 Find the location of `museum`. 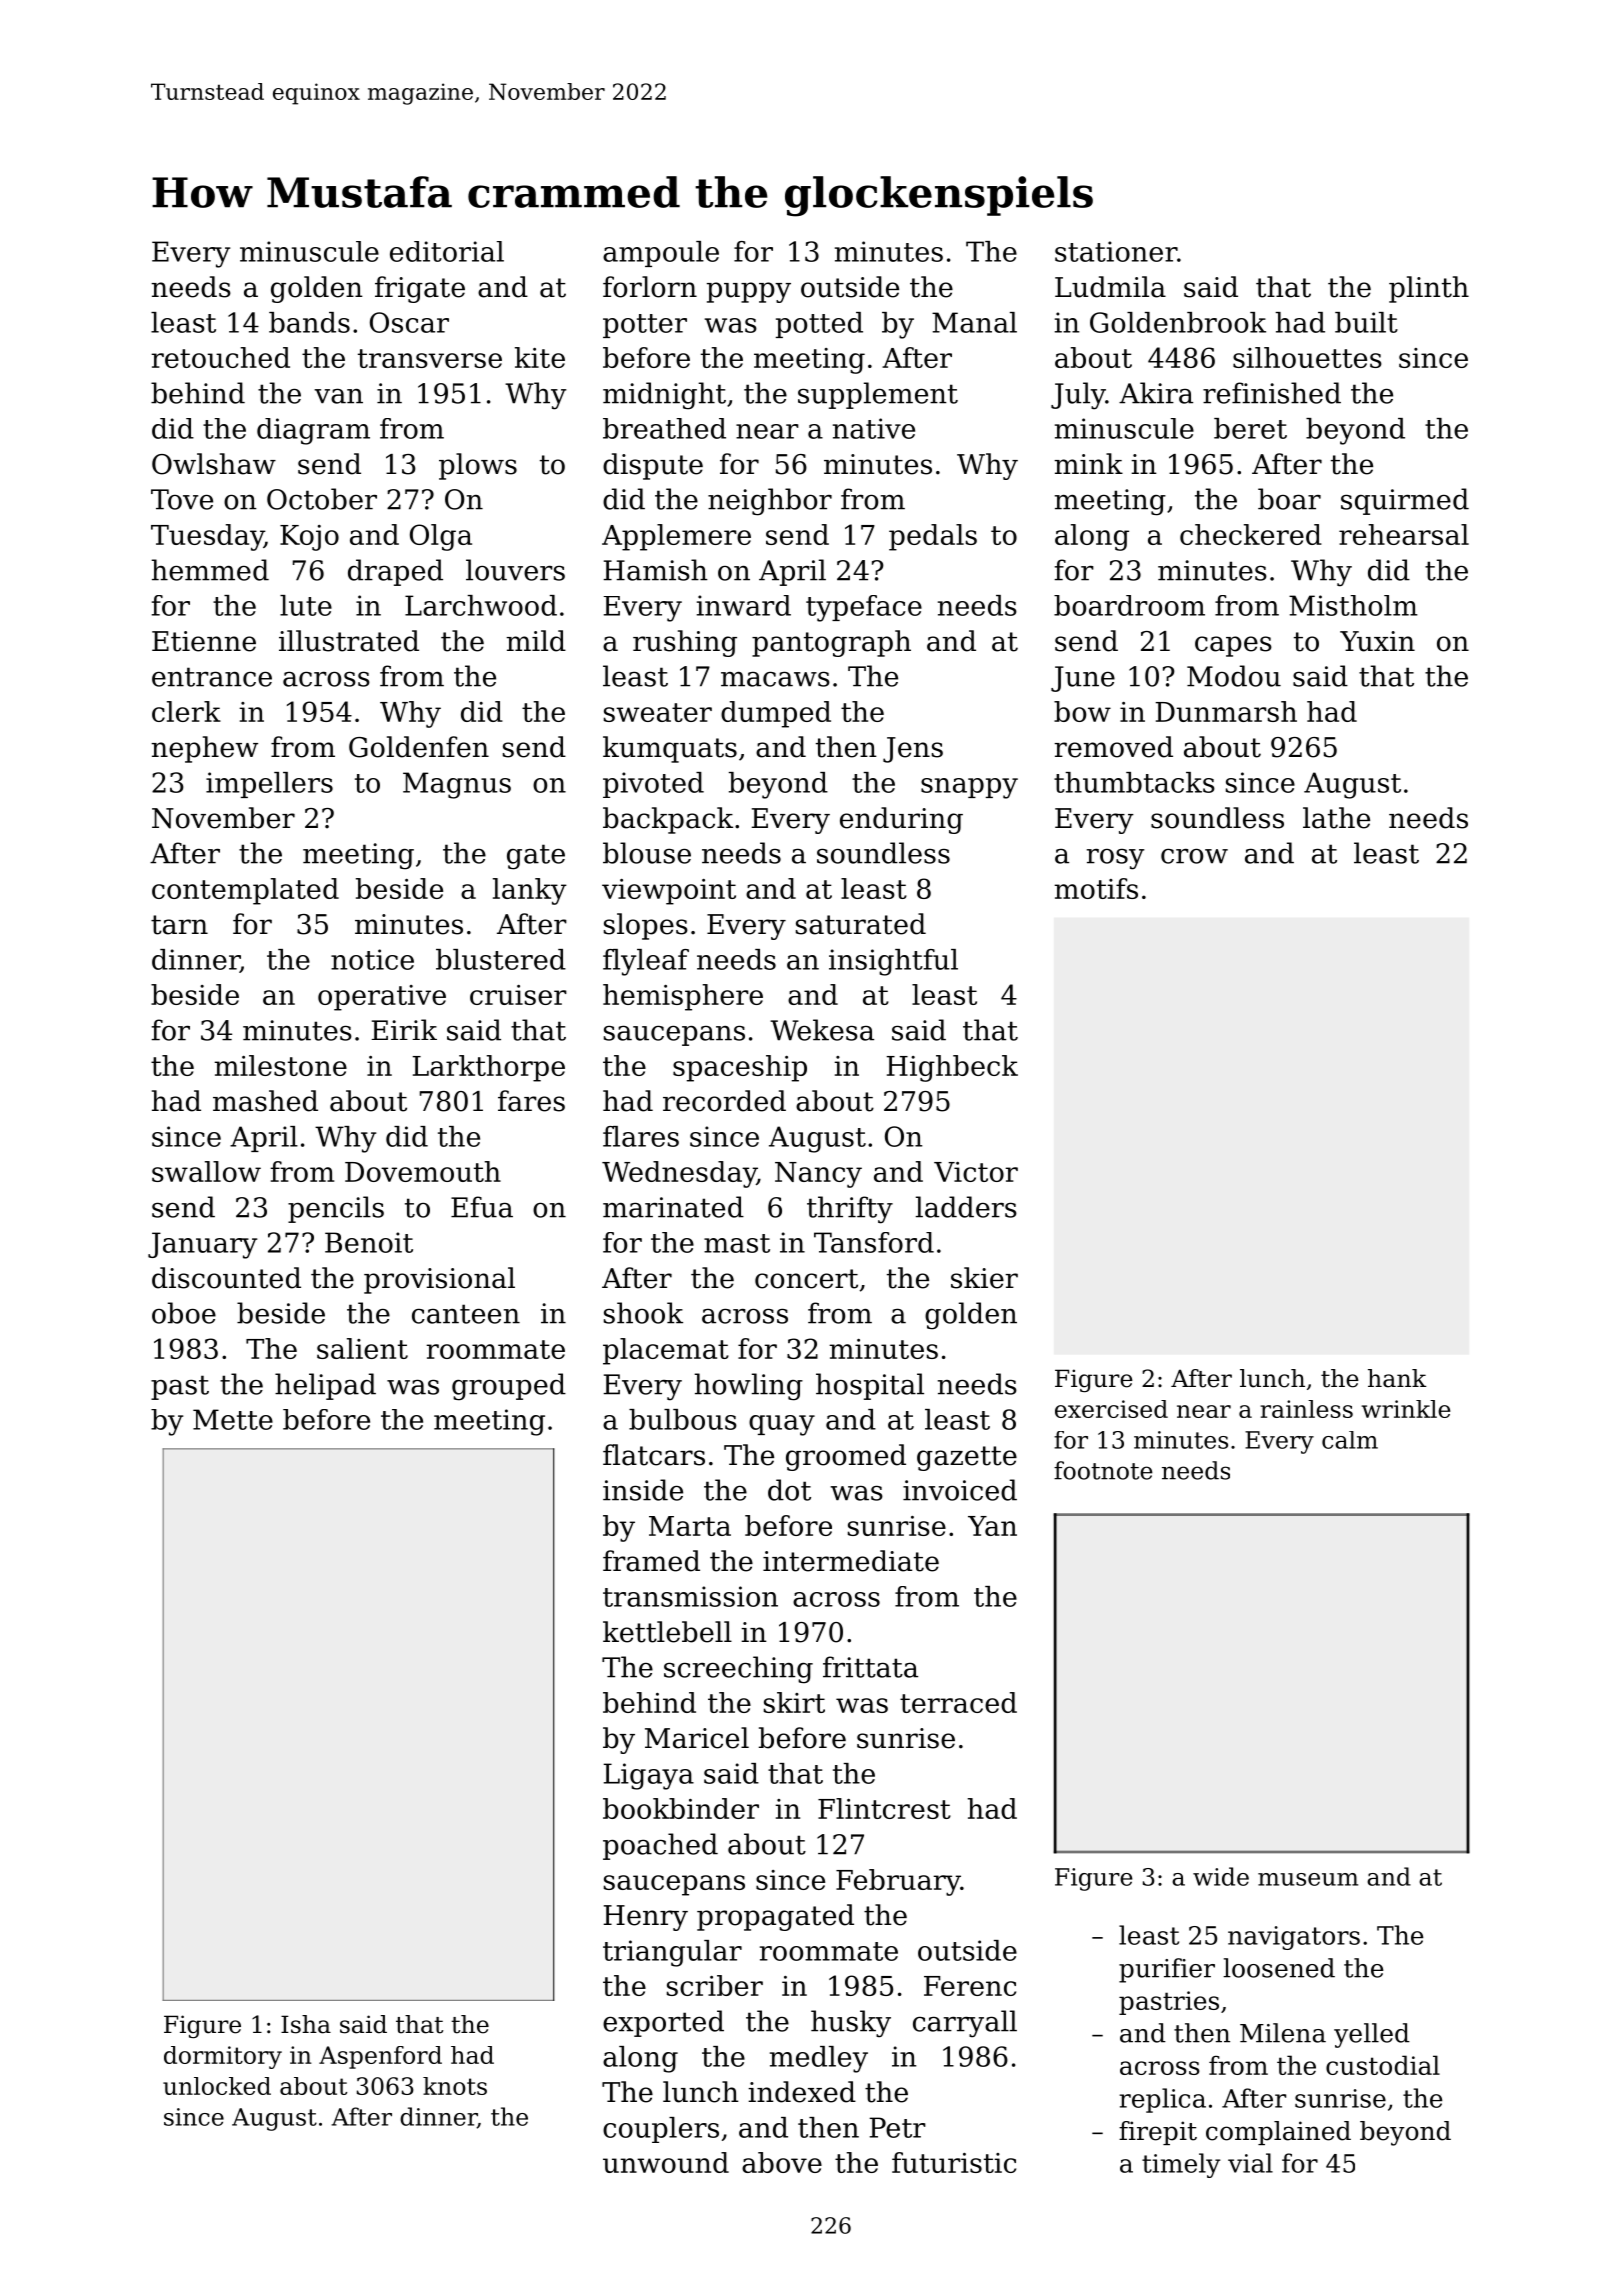

museum is located at coordinates (1308, 1879).
